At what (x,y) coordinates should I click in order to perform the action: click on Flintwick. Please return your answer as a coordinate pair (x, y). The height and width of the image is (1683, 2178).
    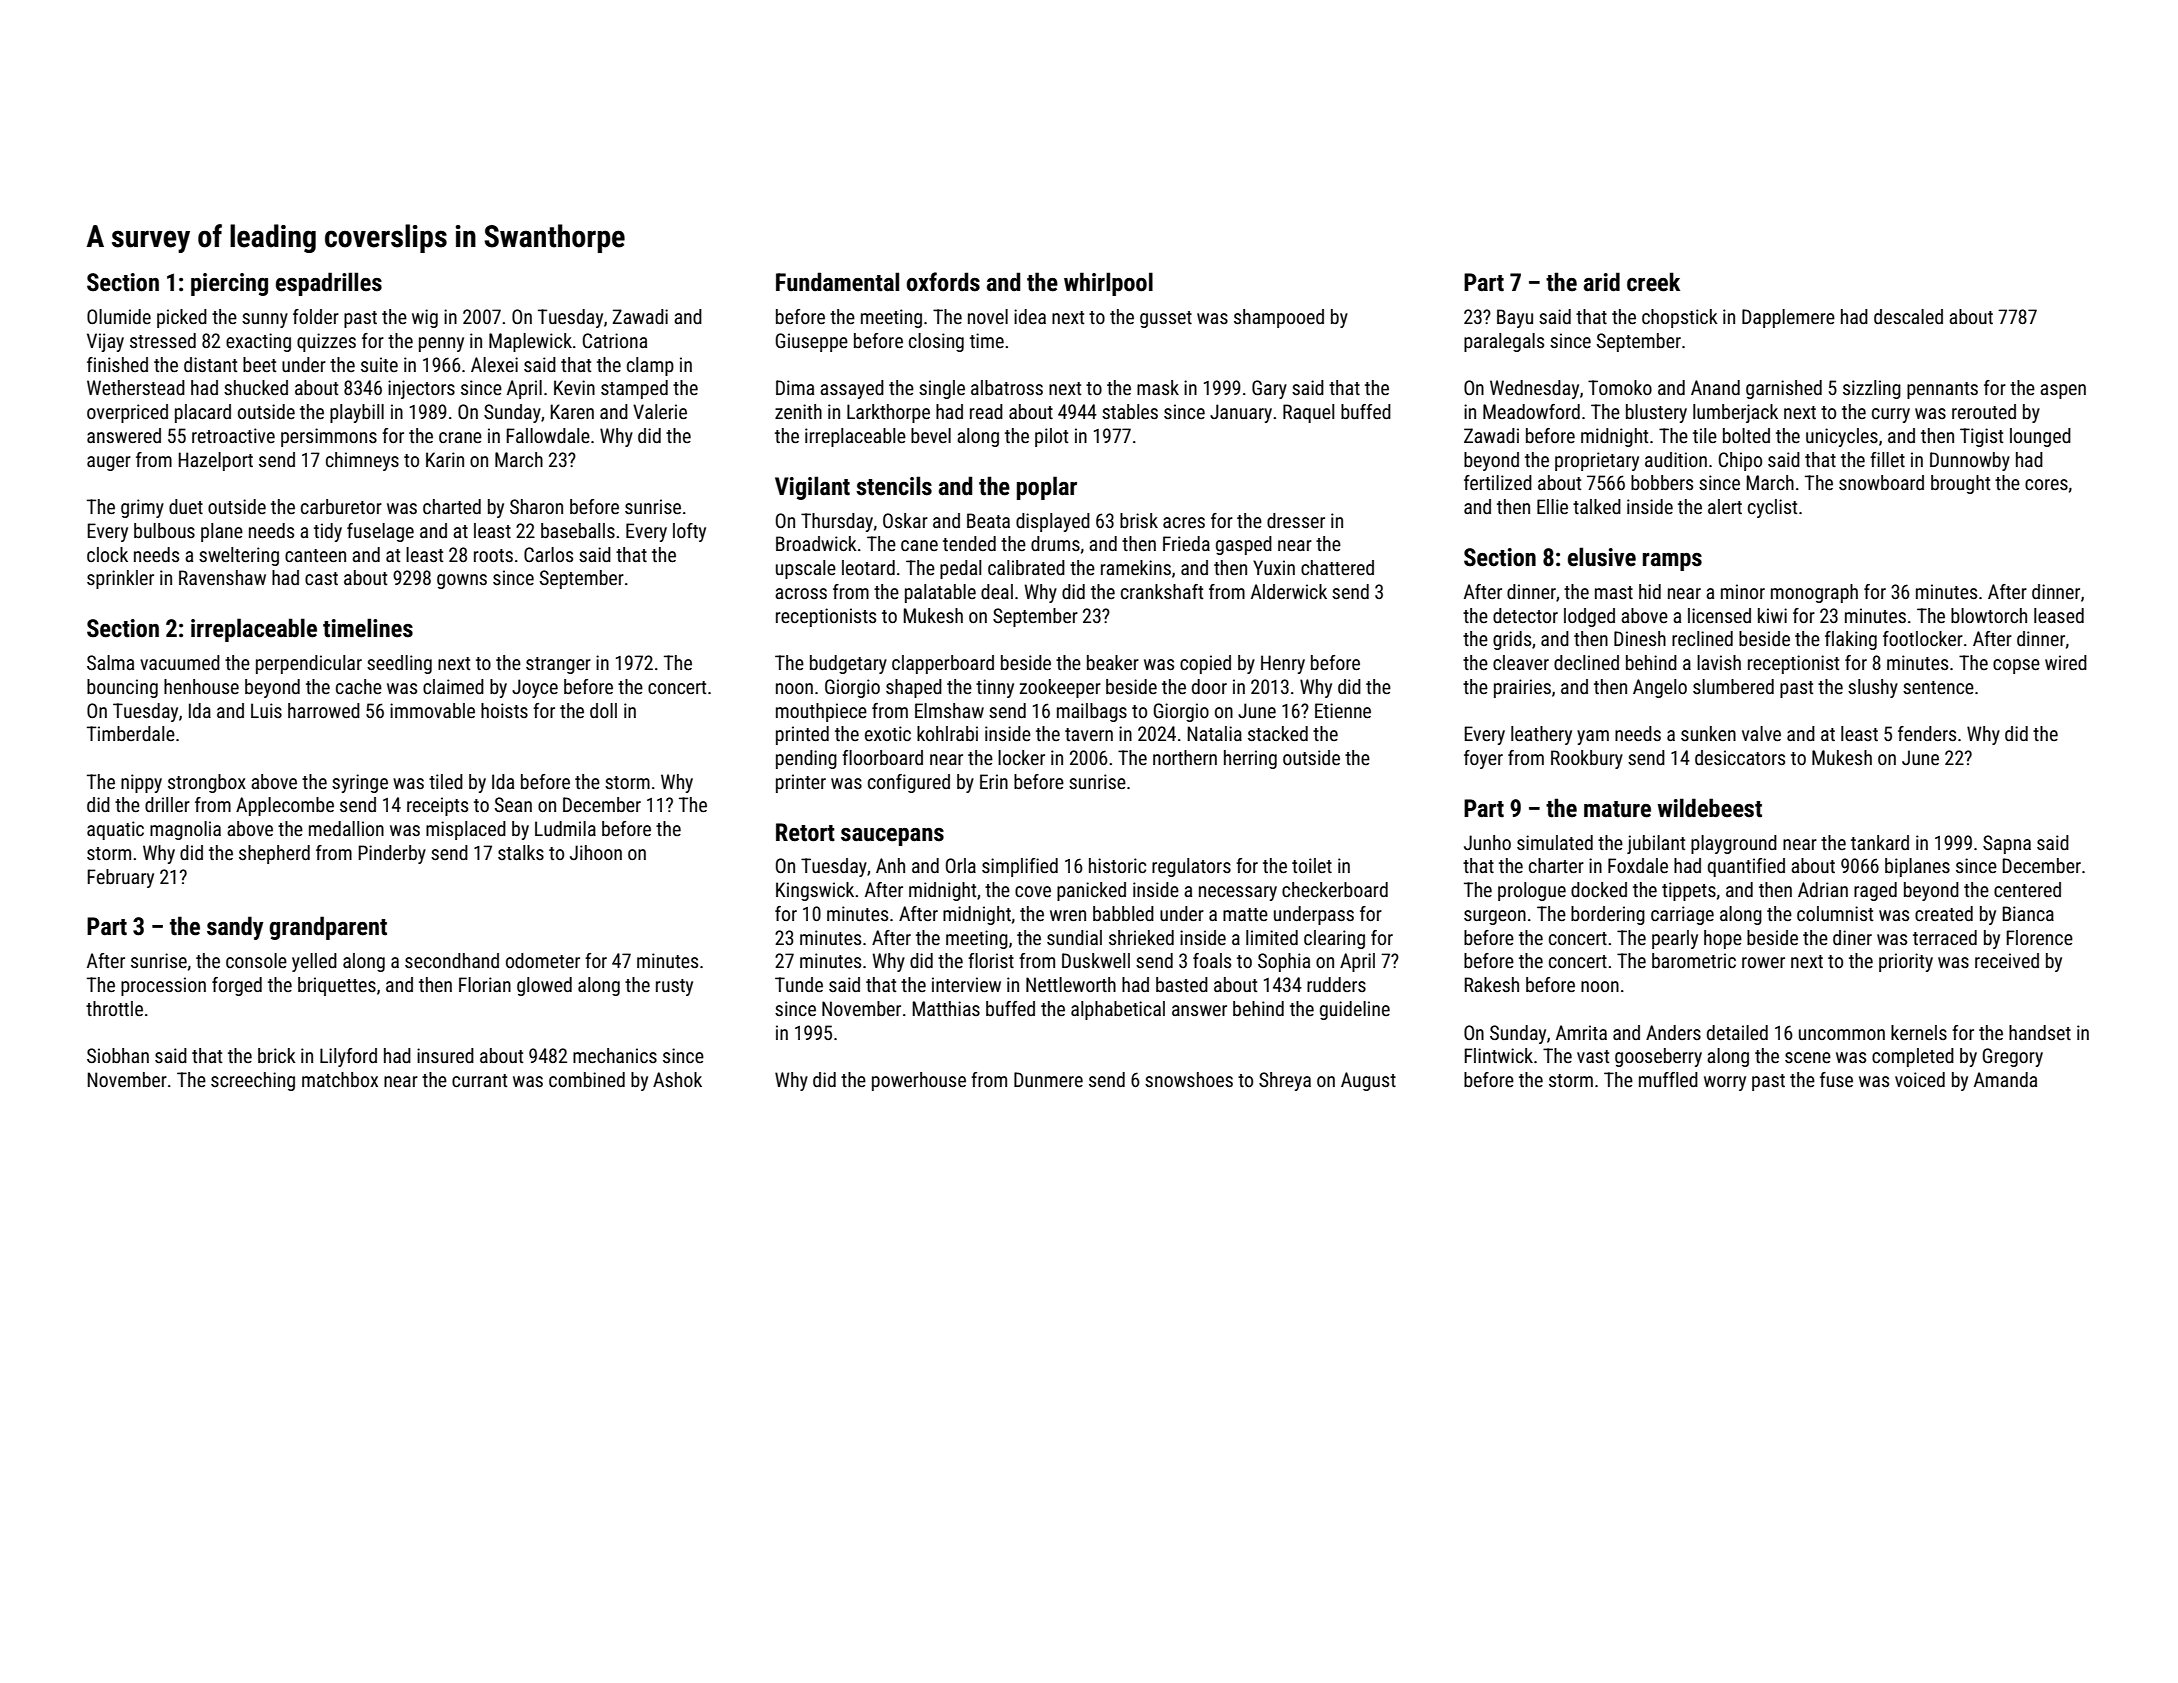
    Looking at the image, I should click on (1499, 1055).
